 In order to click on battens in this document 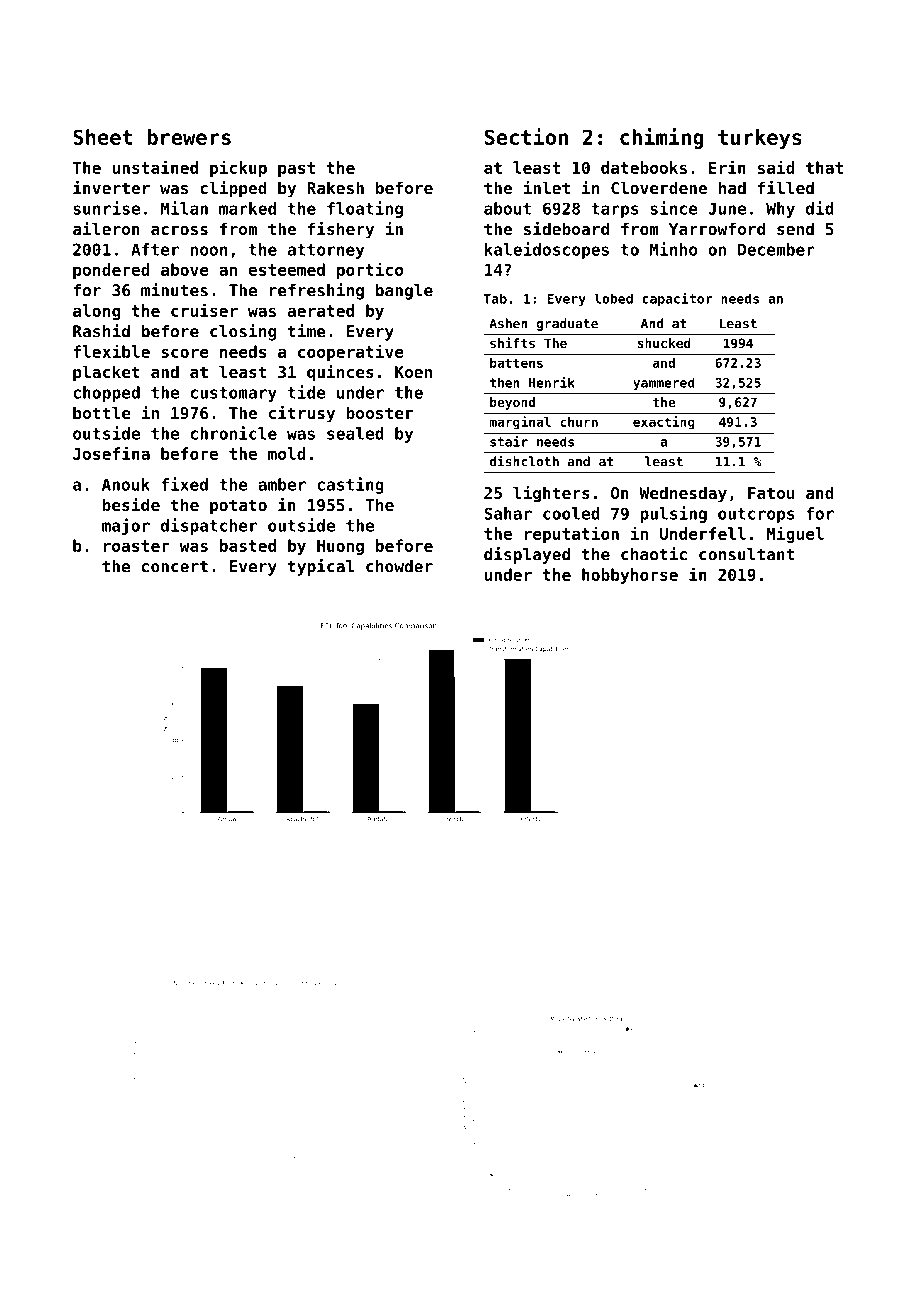, I will do `click(516, 363)`.
